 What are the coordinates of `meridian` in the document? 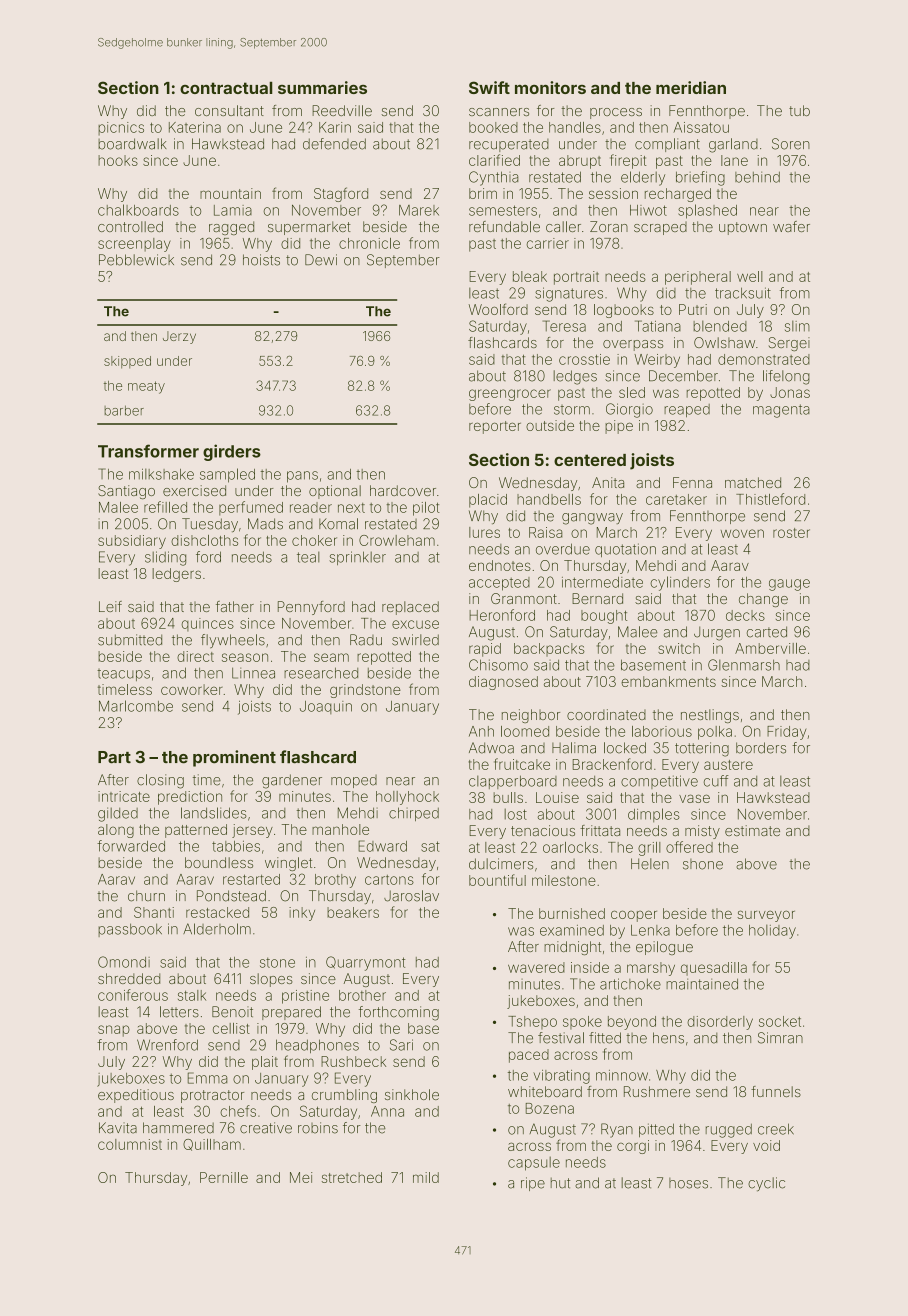 It's located at (691, 87).
